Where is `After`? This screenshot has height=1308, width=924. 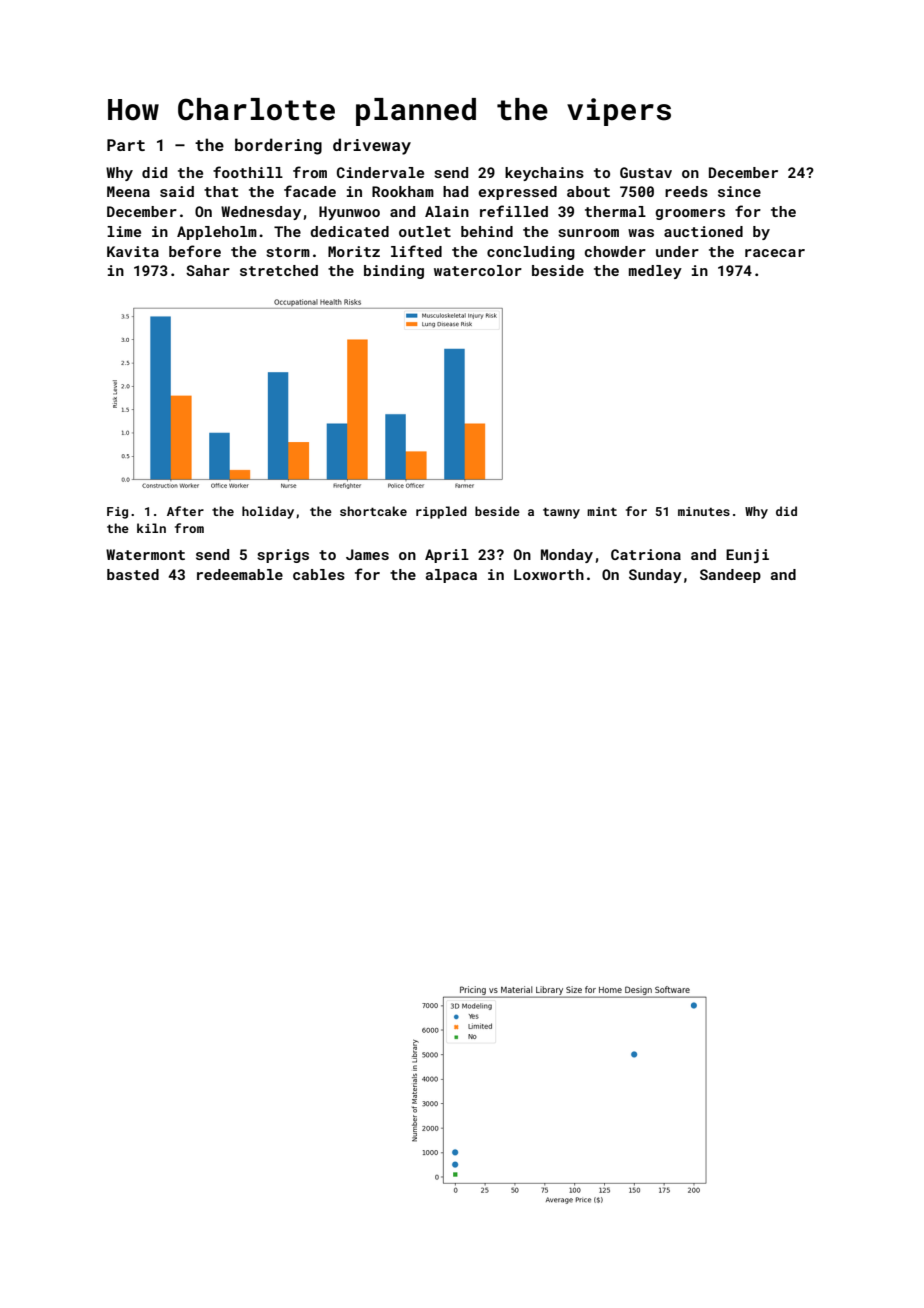
After is located at coordinates (185, 511).
